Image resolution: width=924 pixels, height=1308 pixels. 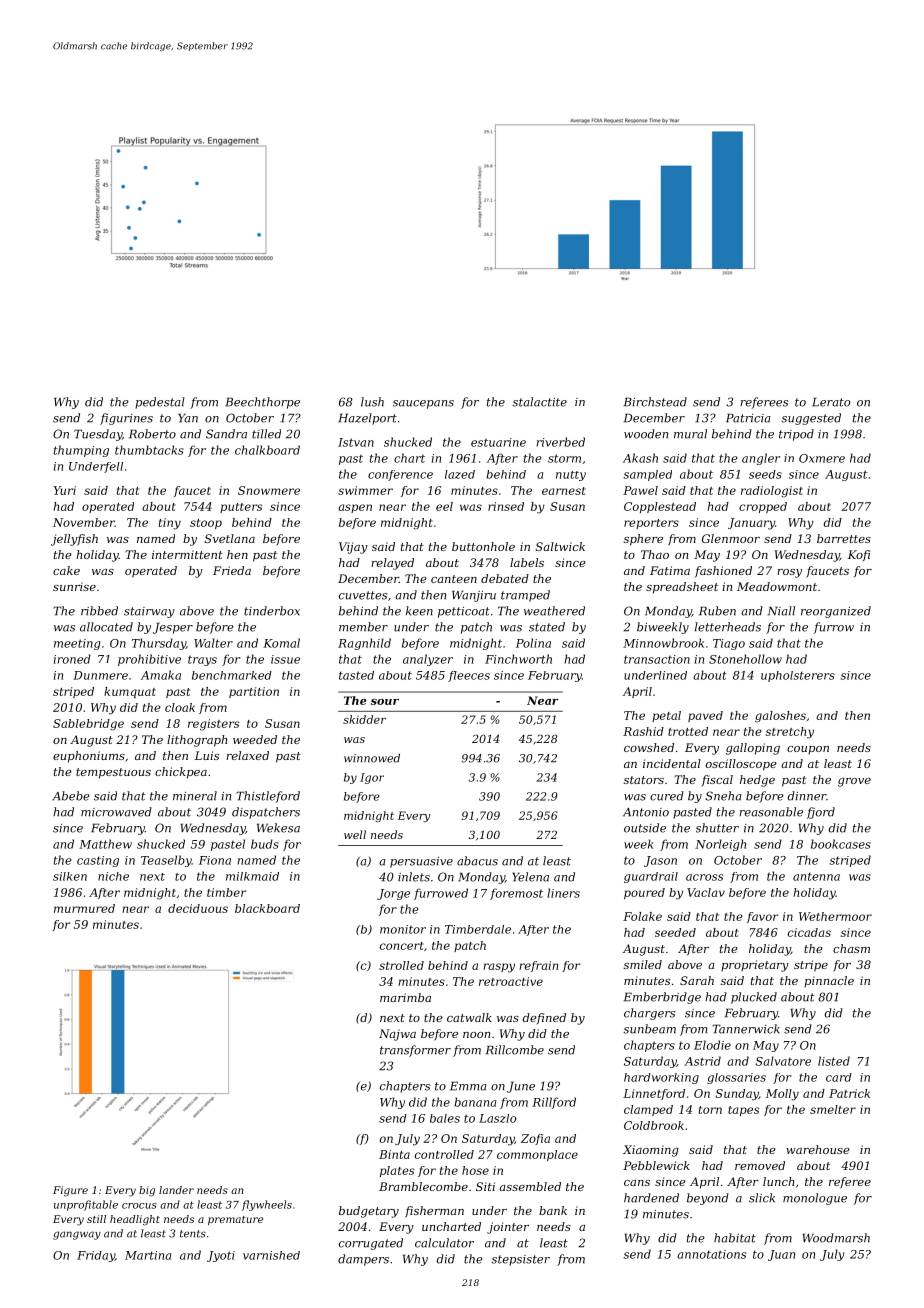 What do you see at coordinates (74, 540) in the screenshot?
I see `jellyfish` at bounding box center [74, 540].
